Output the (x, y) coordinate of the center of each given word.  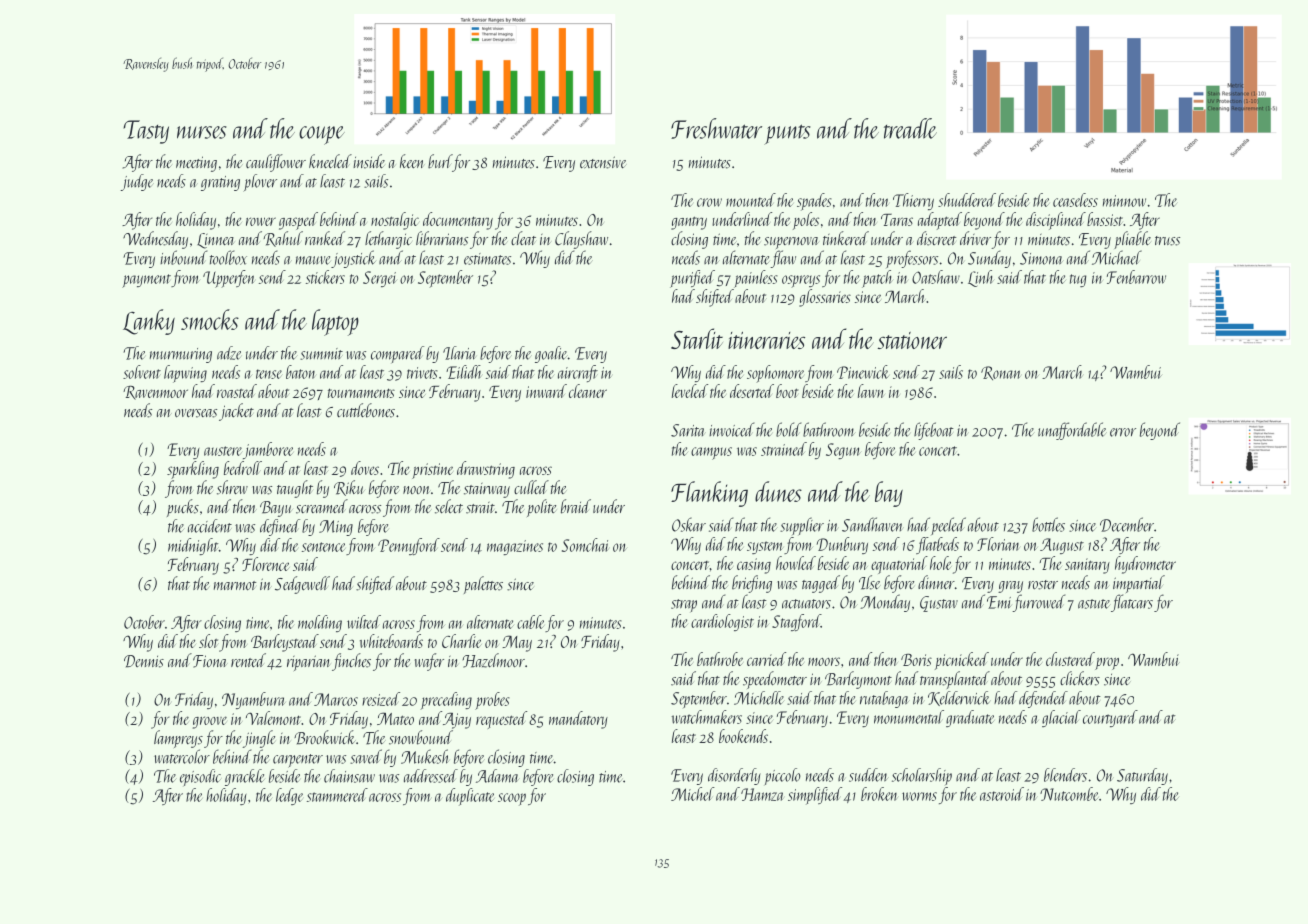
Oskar (689, 524)
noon (417, 490)
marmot (235, 586)
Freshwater (716, 128)
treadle (910, 128)
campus (711, 453)
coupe (322, 135)
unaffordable (1072, 431)
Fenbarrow (1136, 277)
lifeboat (934, 431)
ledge (289, 796)
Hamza (762, 794)
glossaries (825, 298)
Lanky (149, 322)
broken (879, 794)
